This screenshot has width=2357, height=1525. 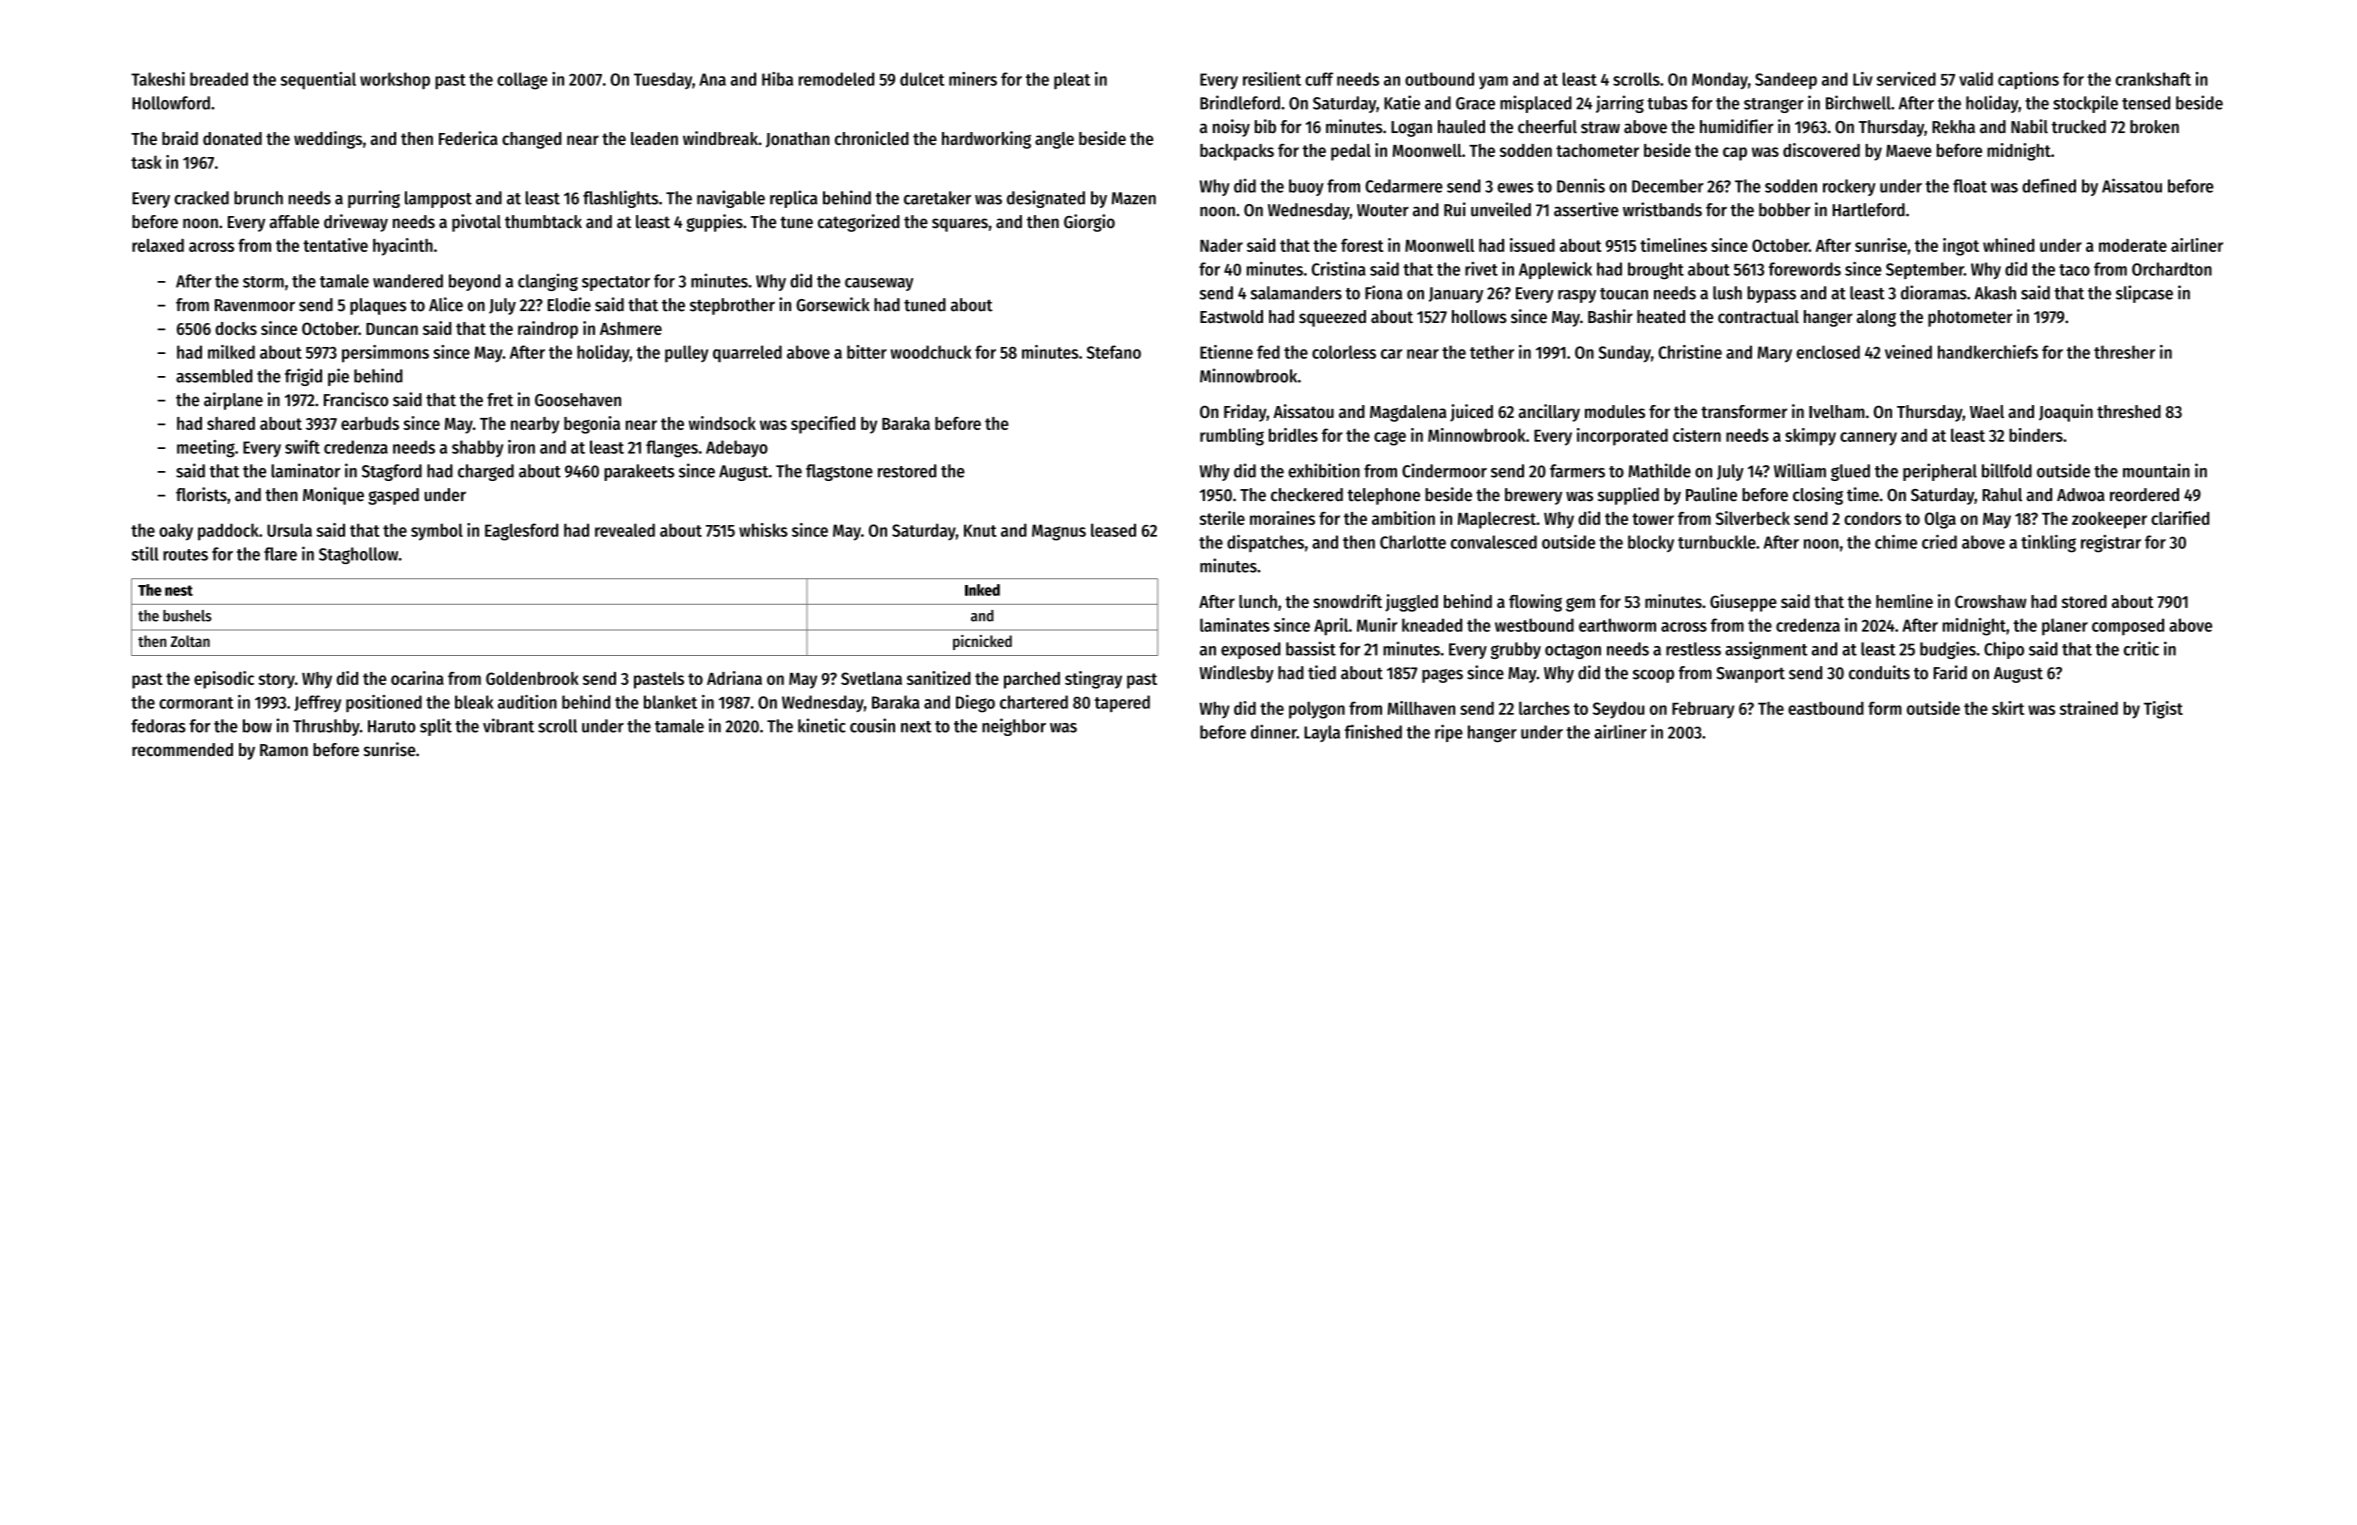 What do you see at coordinates (284, 750) in the screenshot?
I see `Ramon` at bounding box center [284, 750].
